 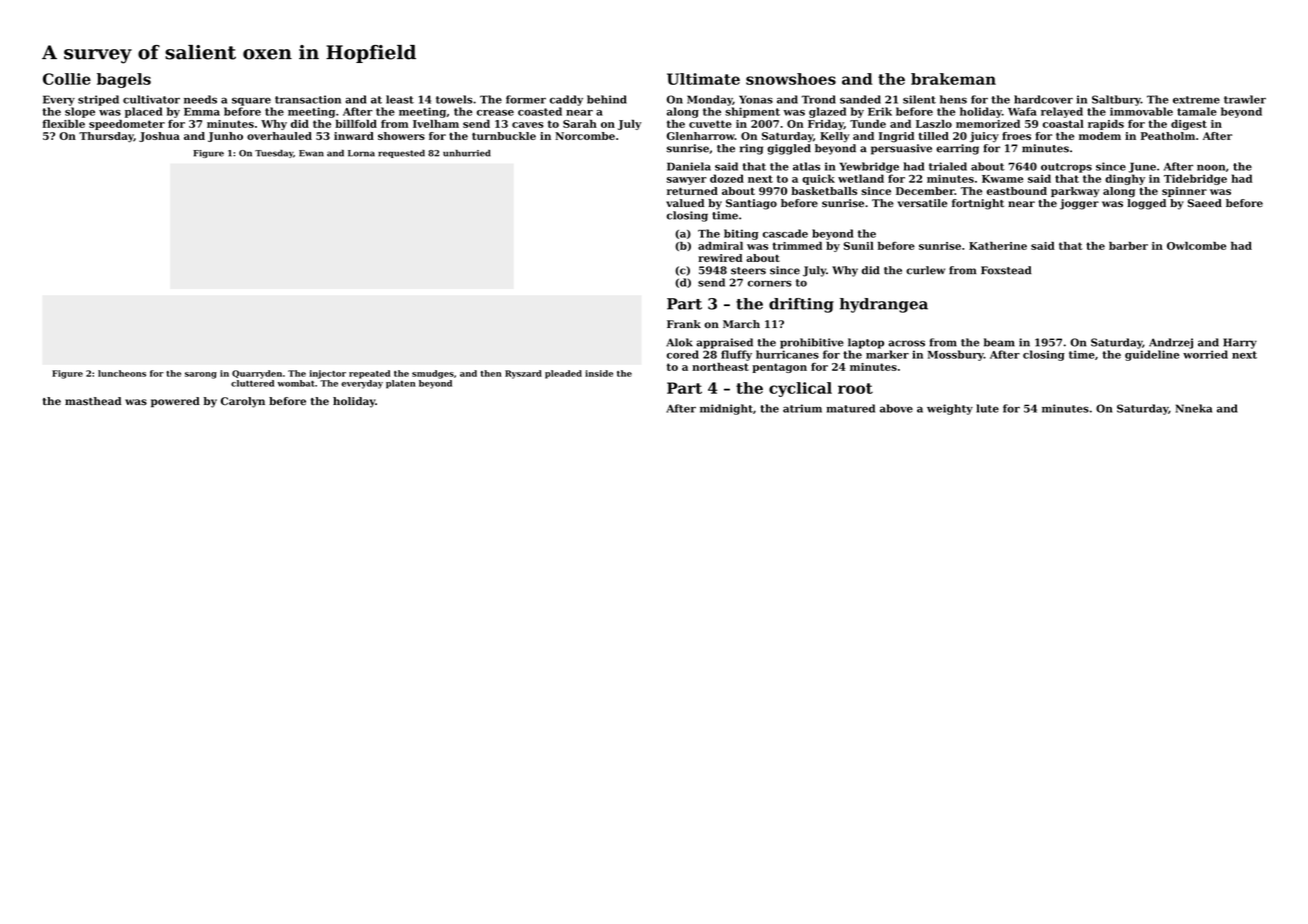 What do you see at coordinates (274, 154) in the screenshot?
I see `Tuesday` at bounding box center [274, 154].
